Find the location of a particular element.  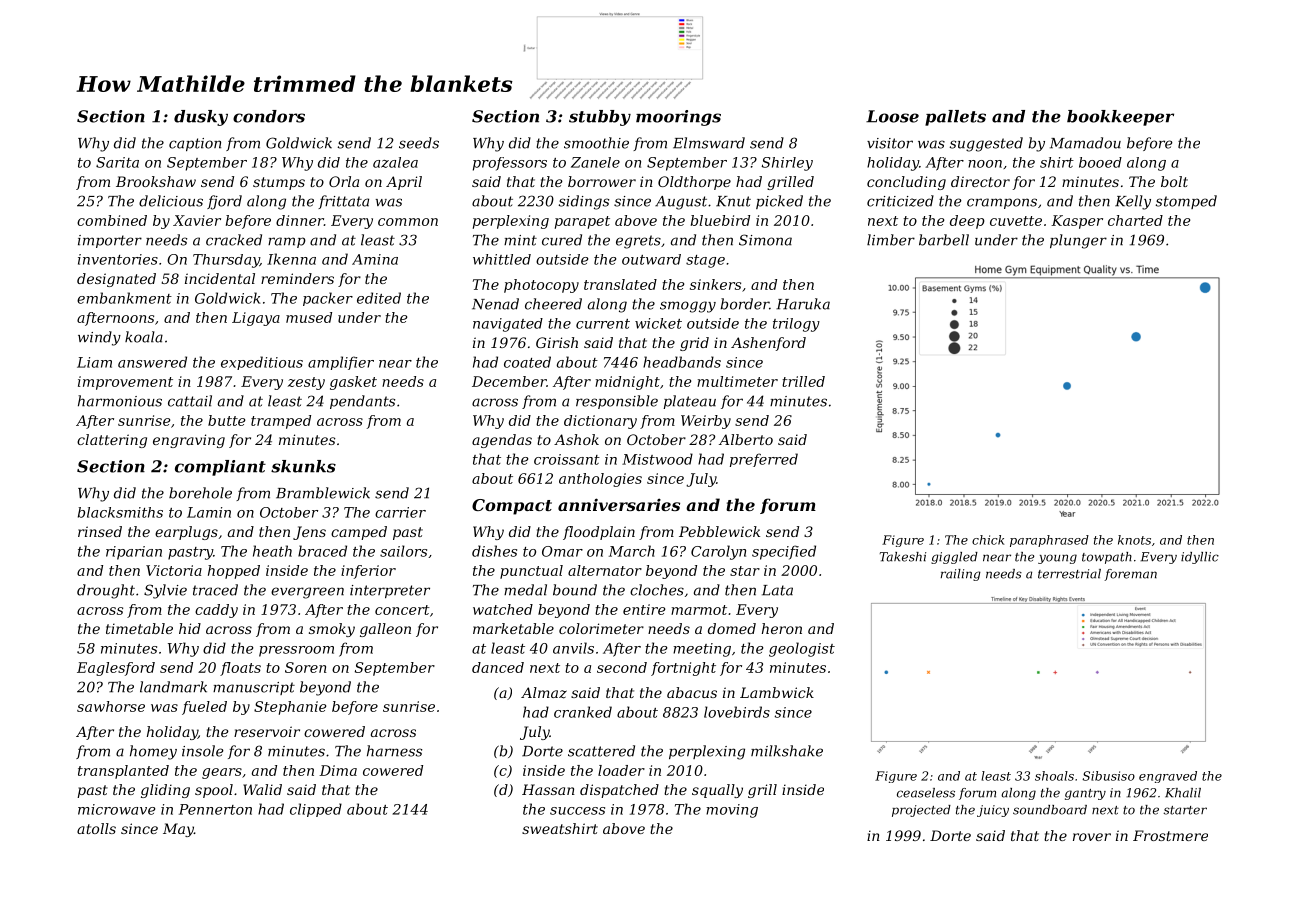

pallets is located at coordinates (955, 118).
